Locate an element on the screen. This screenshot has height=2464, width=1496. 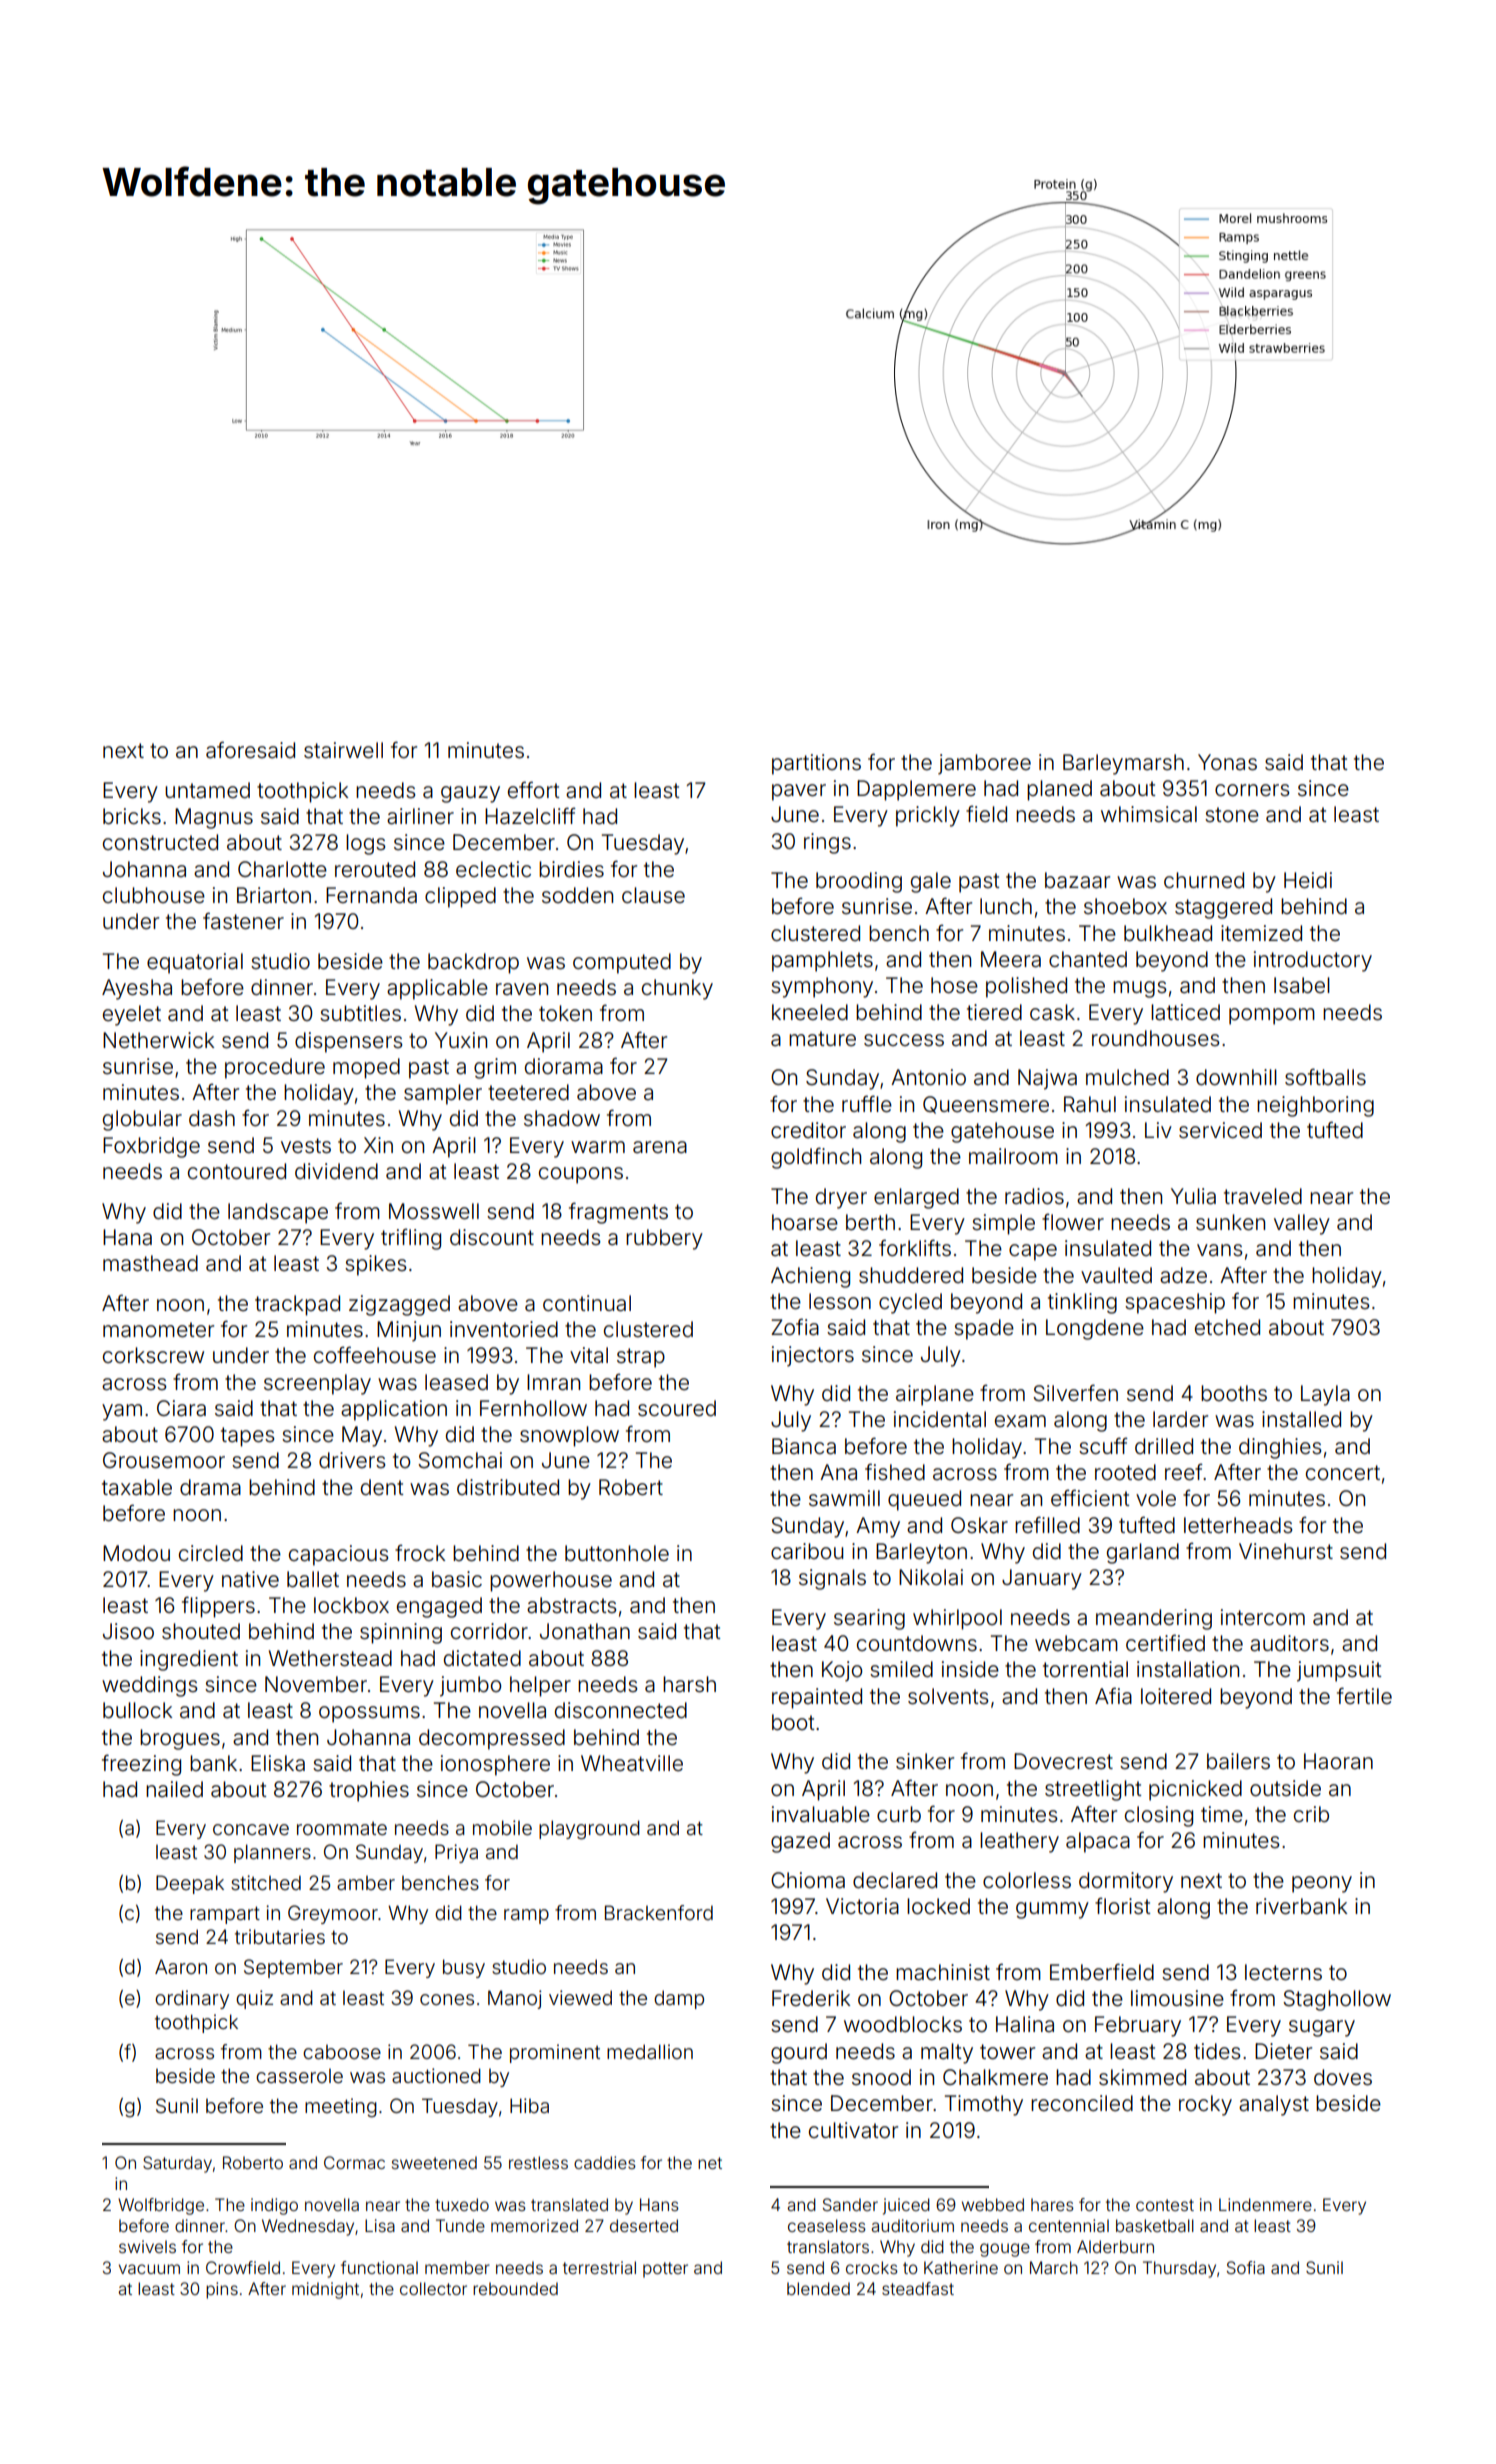
valley is located at coordinates (1302, 1224).
